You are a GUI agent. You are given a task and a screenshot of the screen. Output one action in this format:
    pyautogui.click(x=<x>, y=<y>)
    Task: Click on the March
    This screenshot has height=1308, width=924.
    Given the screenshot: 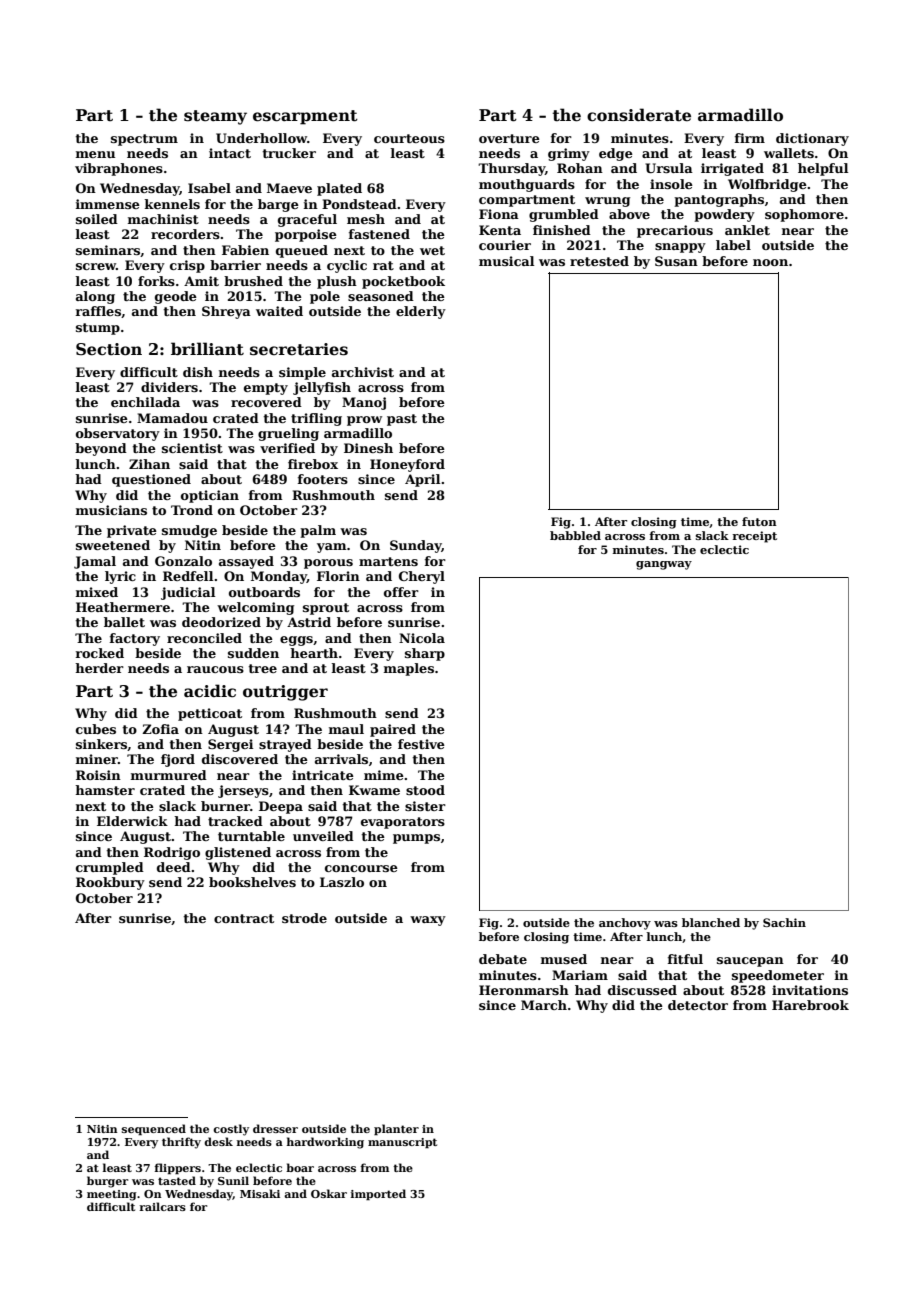 What is the action you would take?
    pyautogui.click(x=544, y=1005)
